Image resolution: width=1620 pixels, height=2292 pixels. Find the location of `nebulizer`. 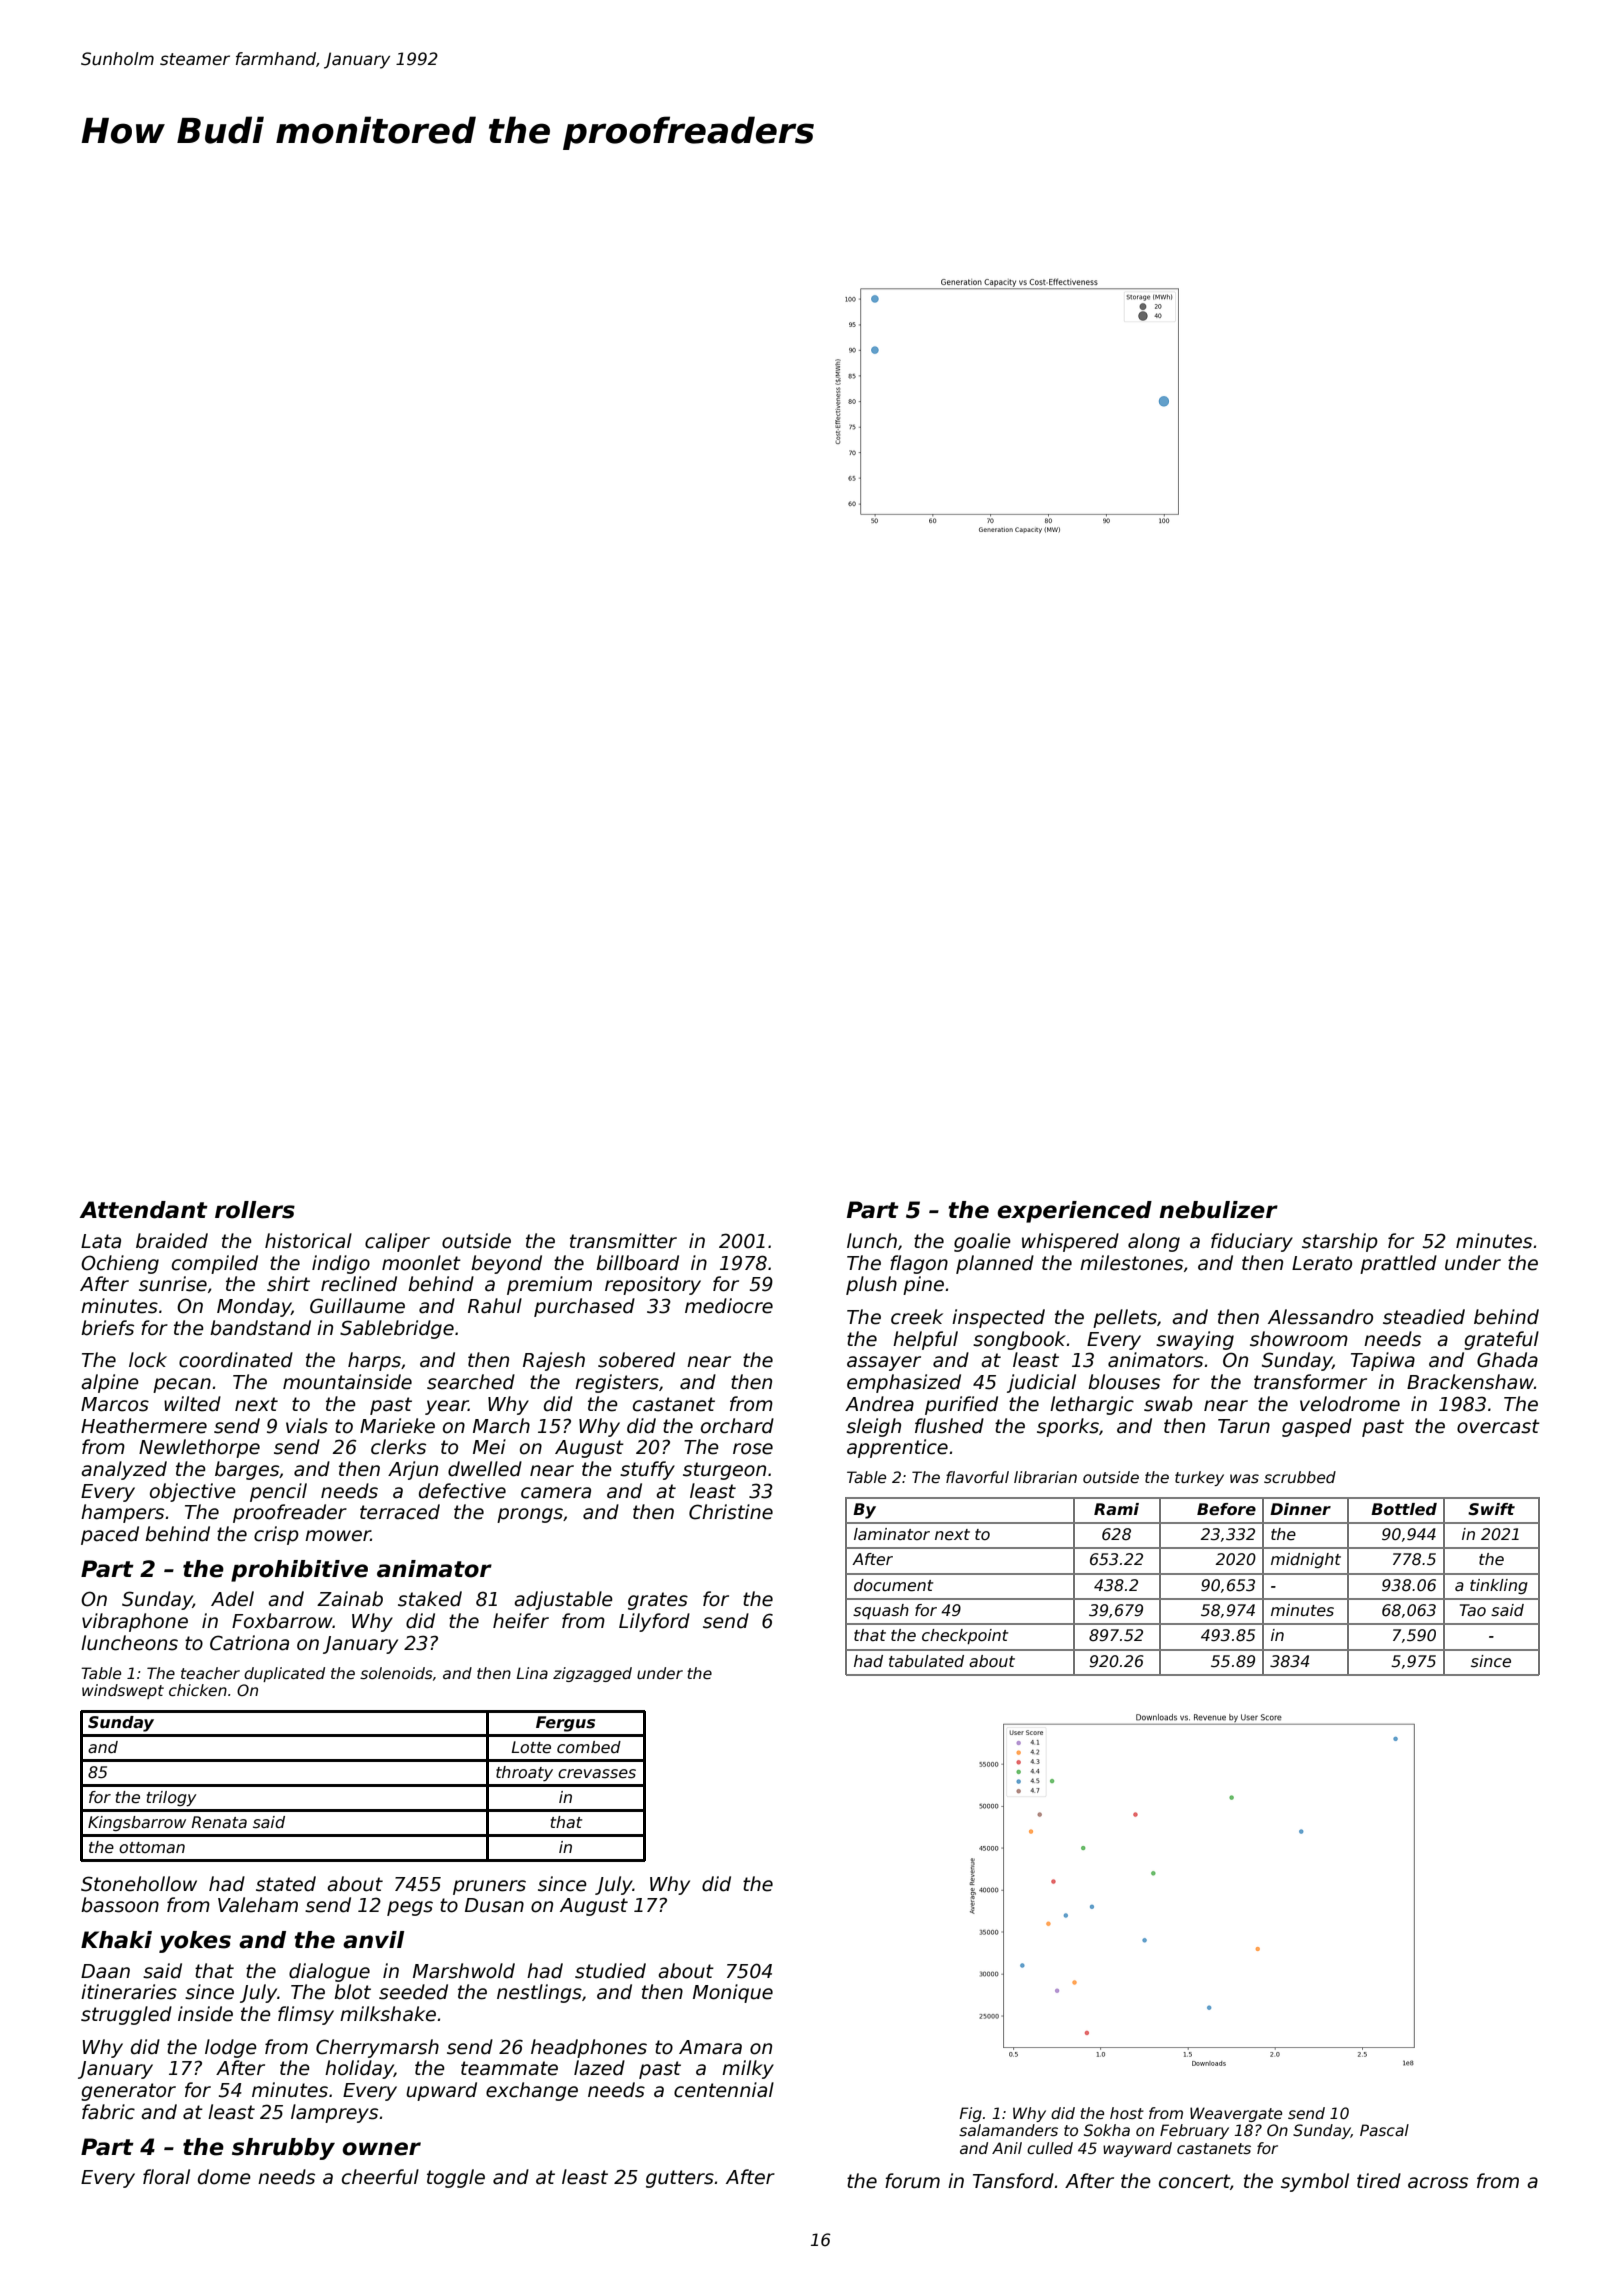

nebulizer is located at coordinates (1218, 1210).
